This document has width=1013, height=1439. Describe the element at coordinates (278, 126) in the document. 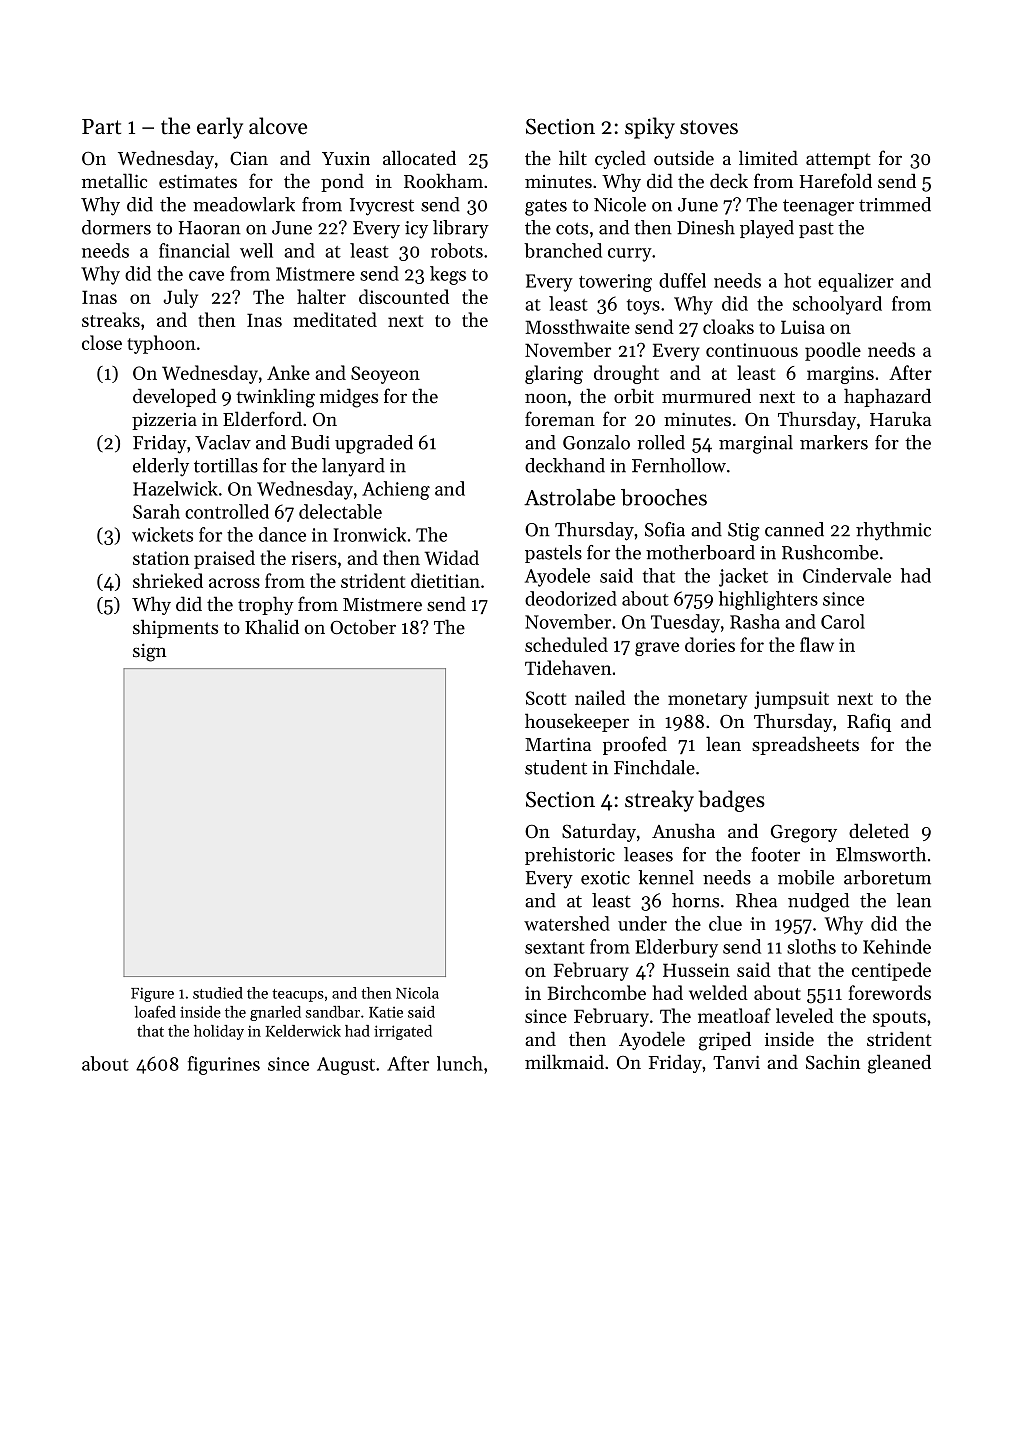

I see `alcove` at that location.
